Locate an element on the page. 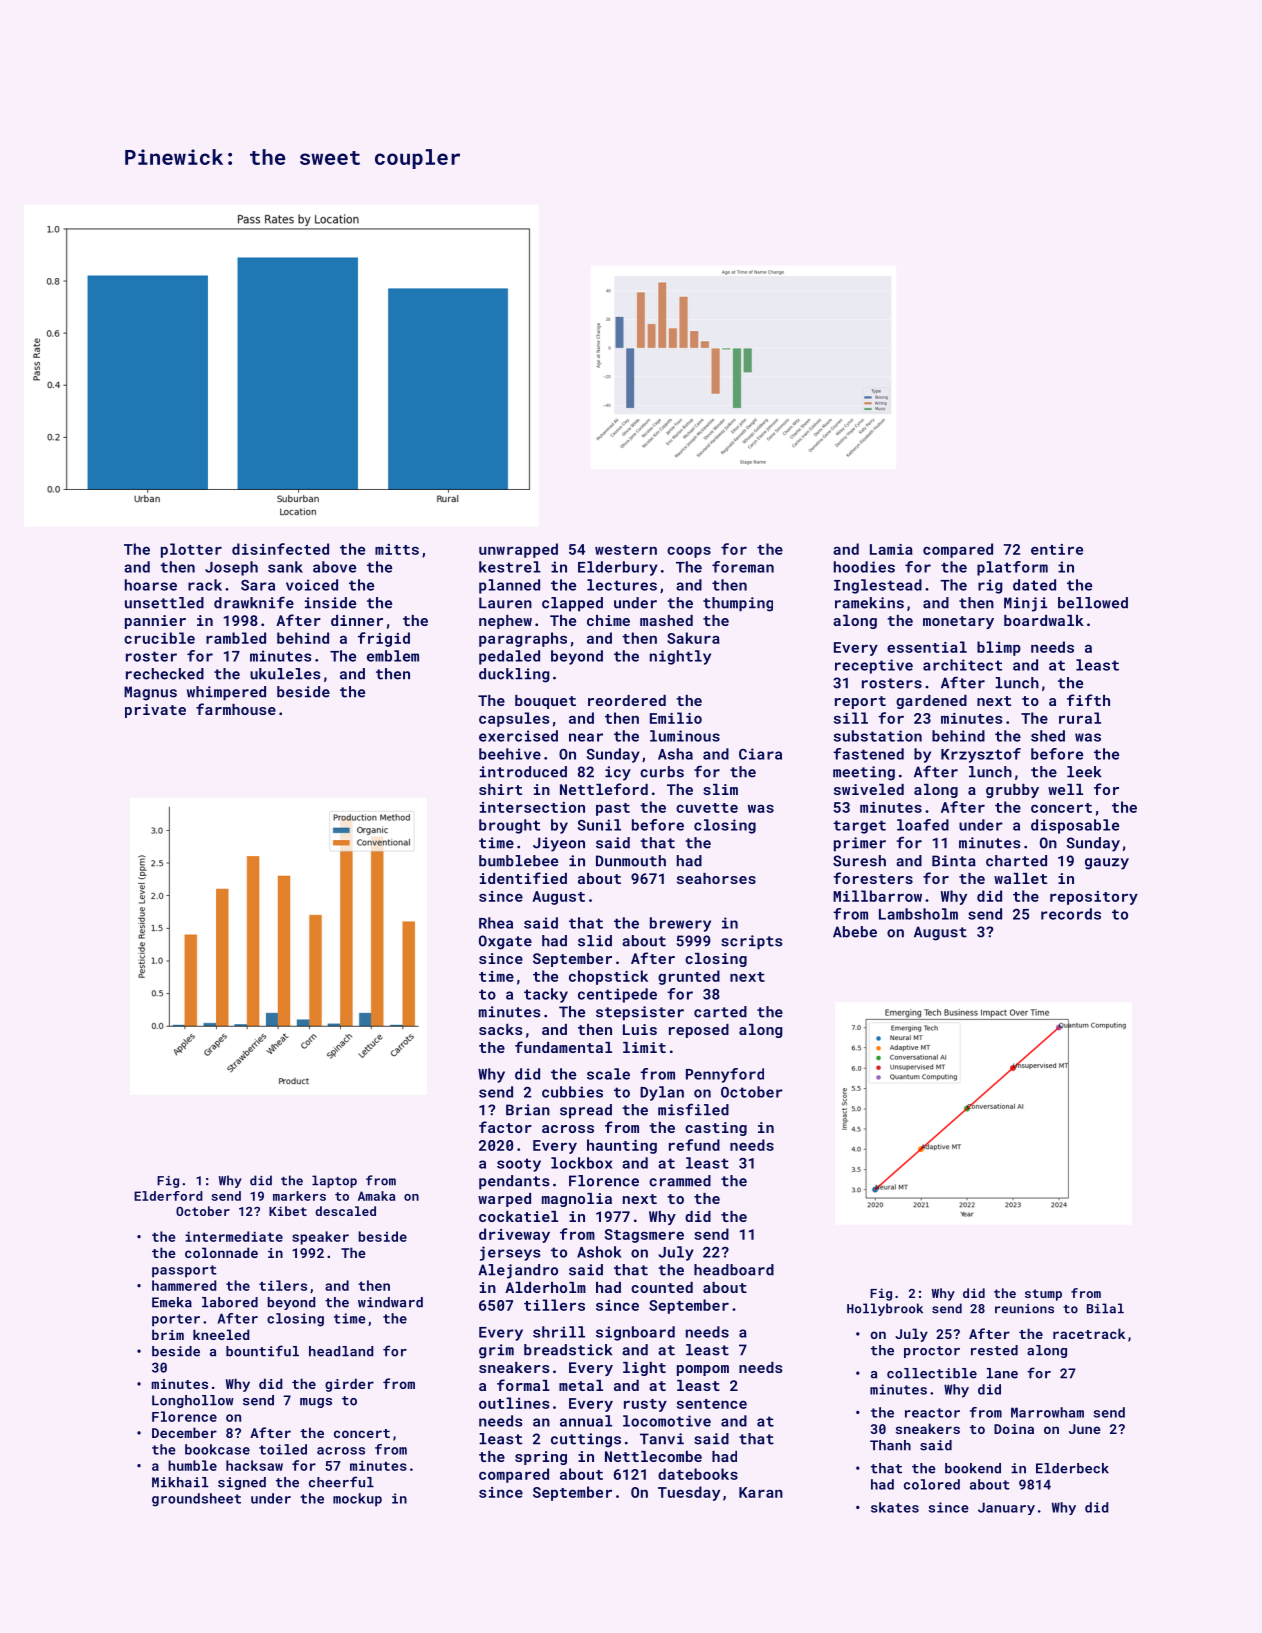  porter is located at coordinates (176, 1320).
